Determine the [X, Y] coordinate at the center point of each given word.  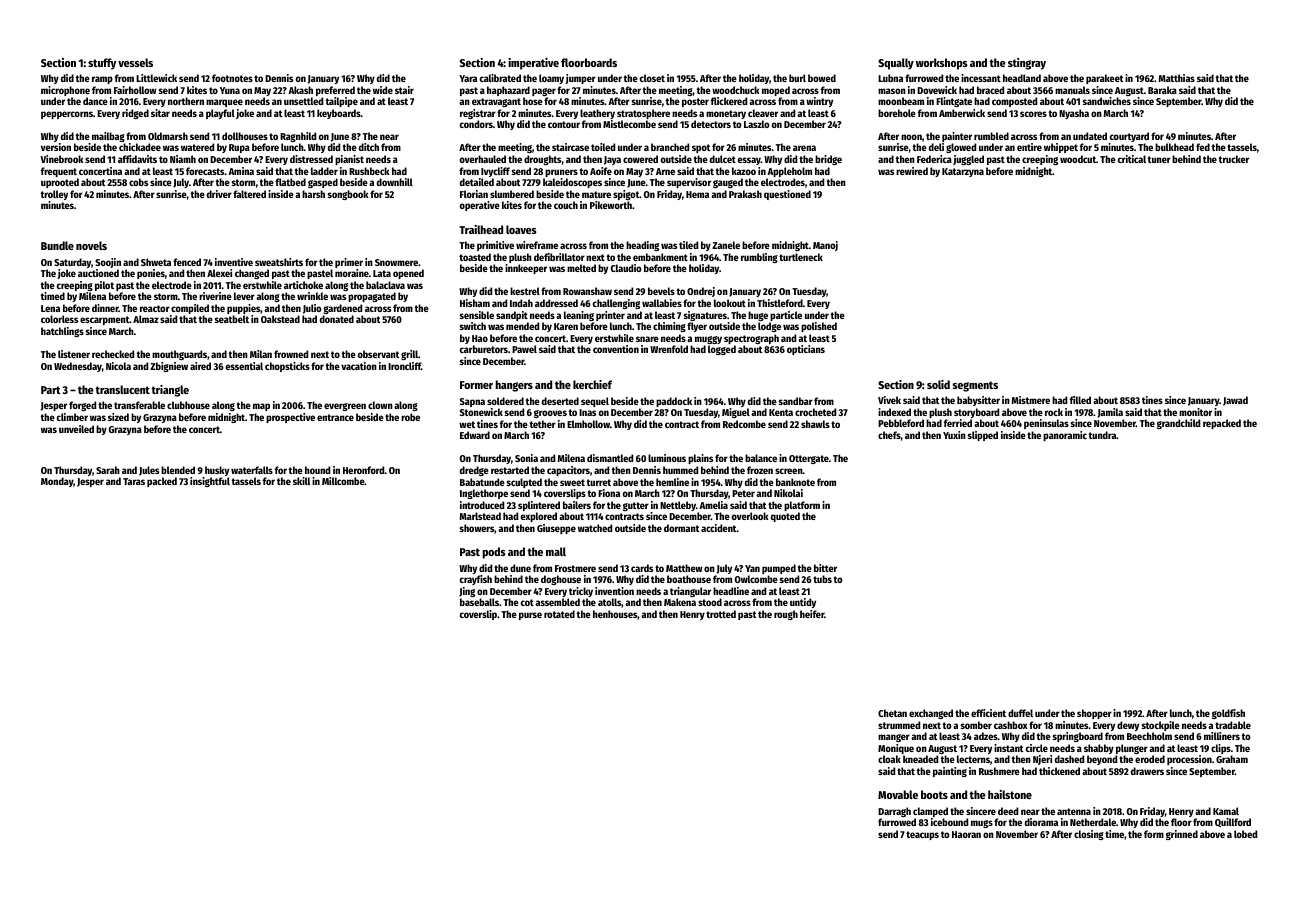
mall [556, 551]
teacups [922, 835]
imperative [533, 64]
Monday [57, 482]
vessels [135, 62]
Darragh [894, 812]
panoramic [1065, 436]
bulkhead [1174, 147]
